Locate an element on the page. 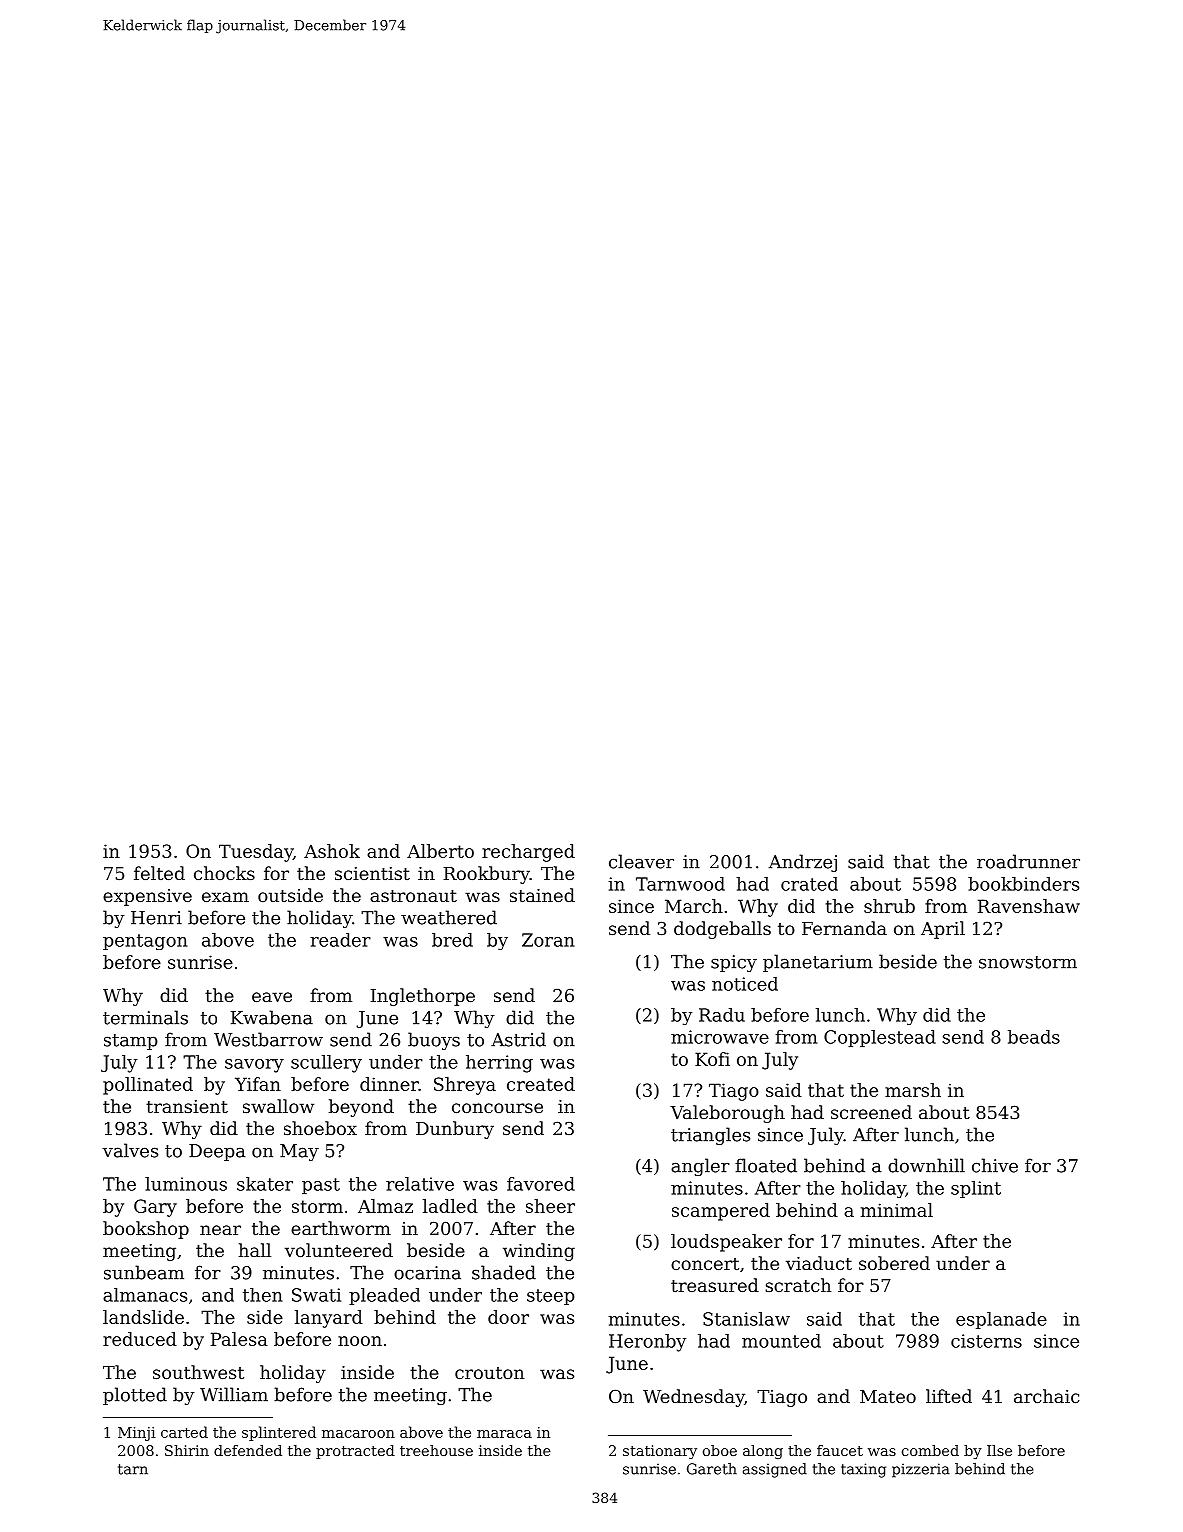 The height and width of the image is (1532, 1183). dodgeballs is located at coordinates (722, 930).
